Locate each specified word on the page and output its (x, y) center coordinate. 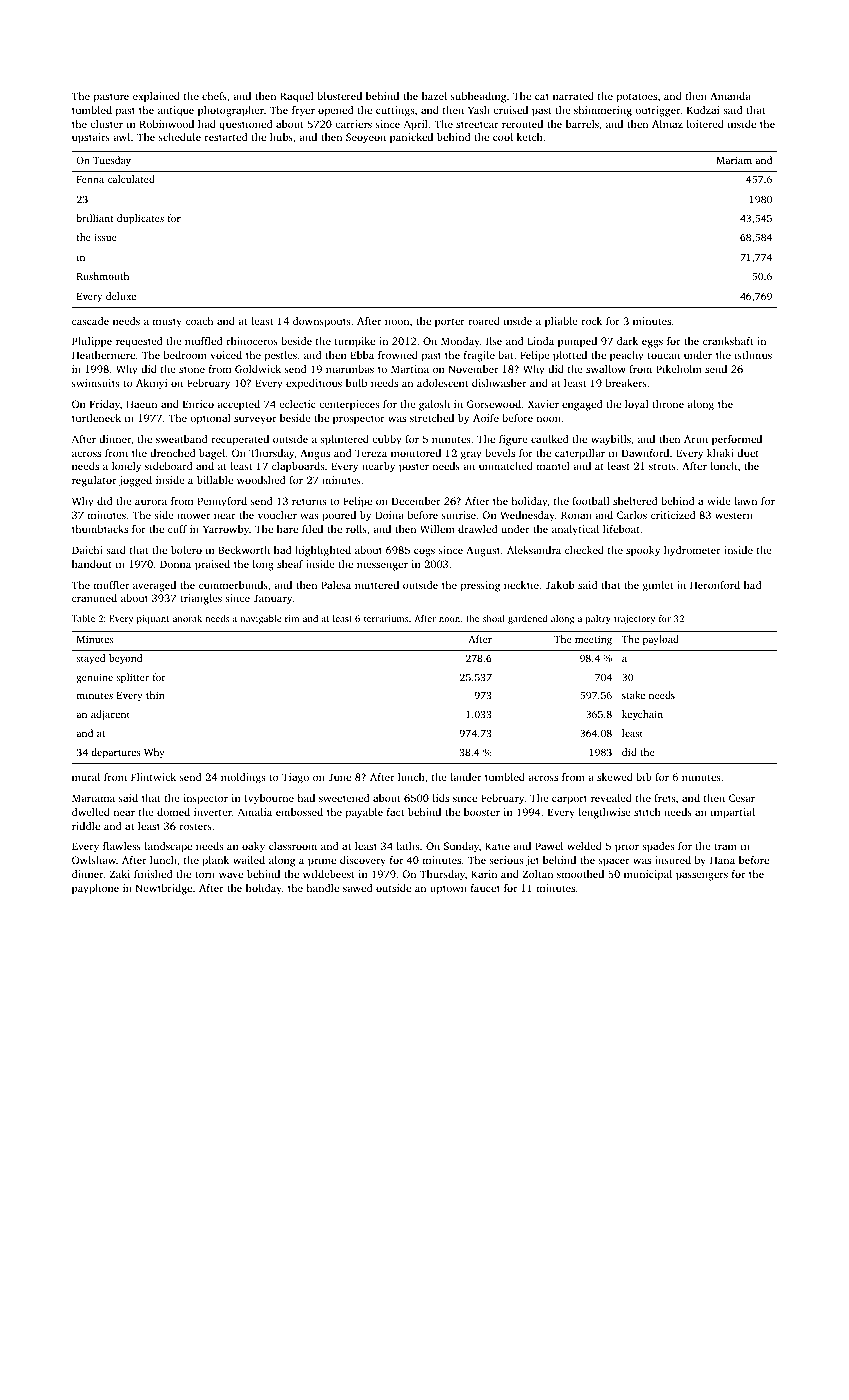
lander (465, 777)
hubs (281, 137)
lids (441, 798)
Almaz (667, 124)
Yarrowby (226, 530)
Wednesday (527, 516)
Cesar (742, 798)
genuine (94, 678)
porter (450, 323)
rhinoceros (252, 341)
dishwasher (499, 383)
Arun (696, 439)
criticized (673, 515)
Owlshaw (94, 860)
